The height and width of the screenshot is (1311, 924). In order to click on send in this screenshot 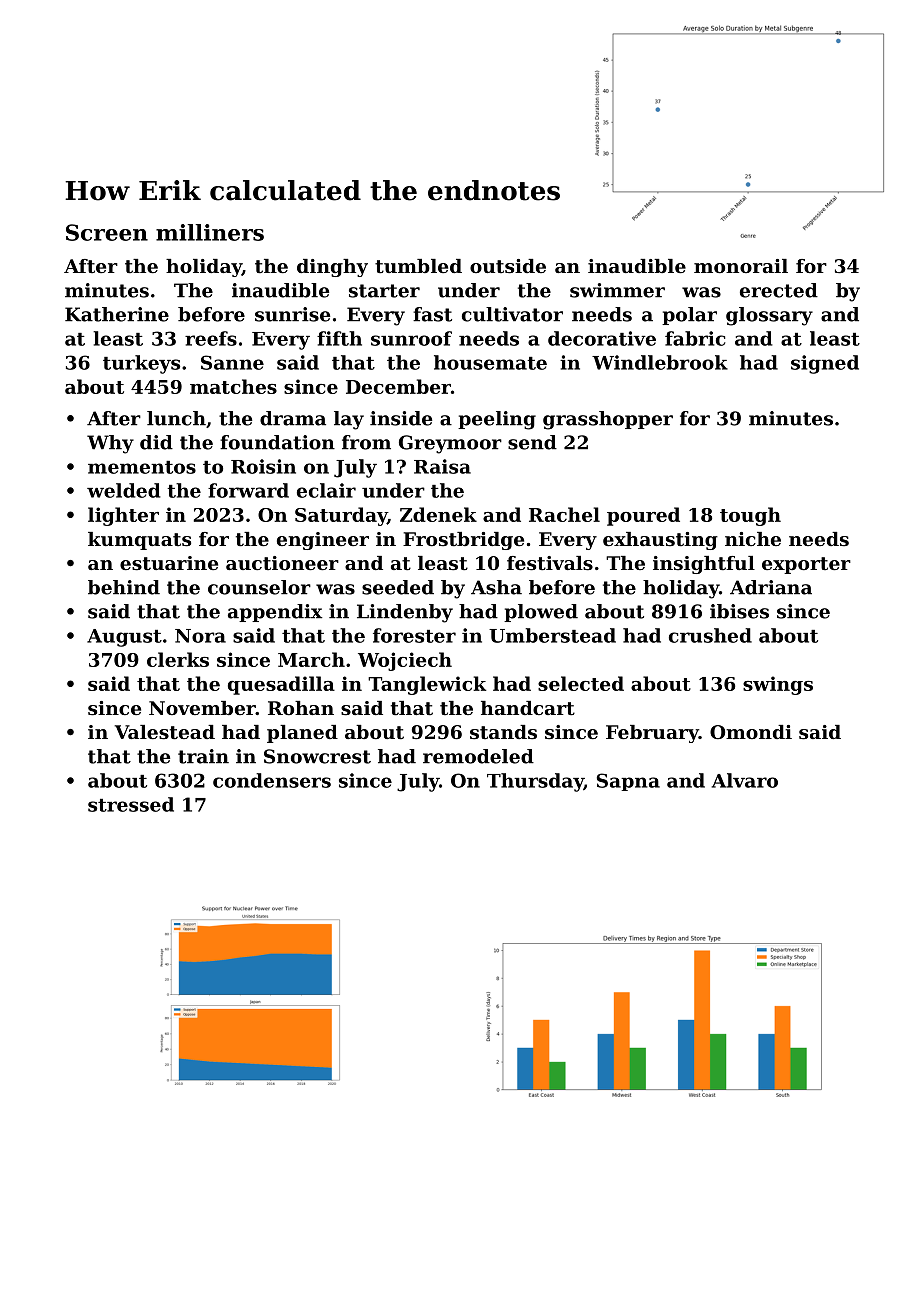, I will do `click(532, 442)`.
